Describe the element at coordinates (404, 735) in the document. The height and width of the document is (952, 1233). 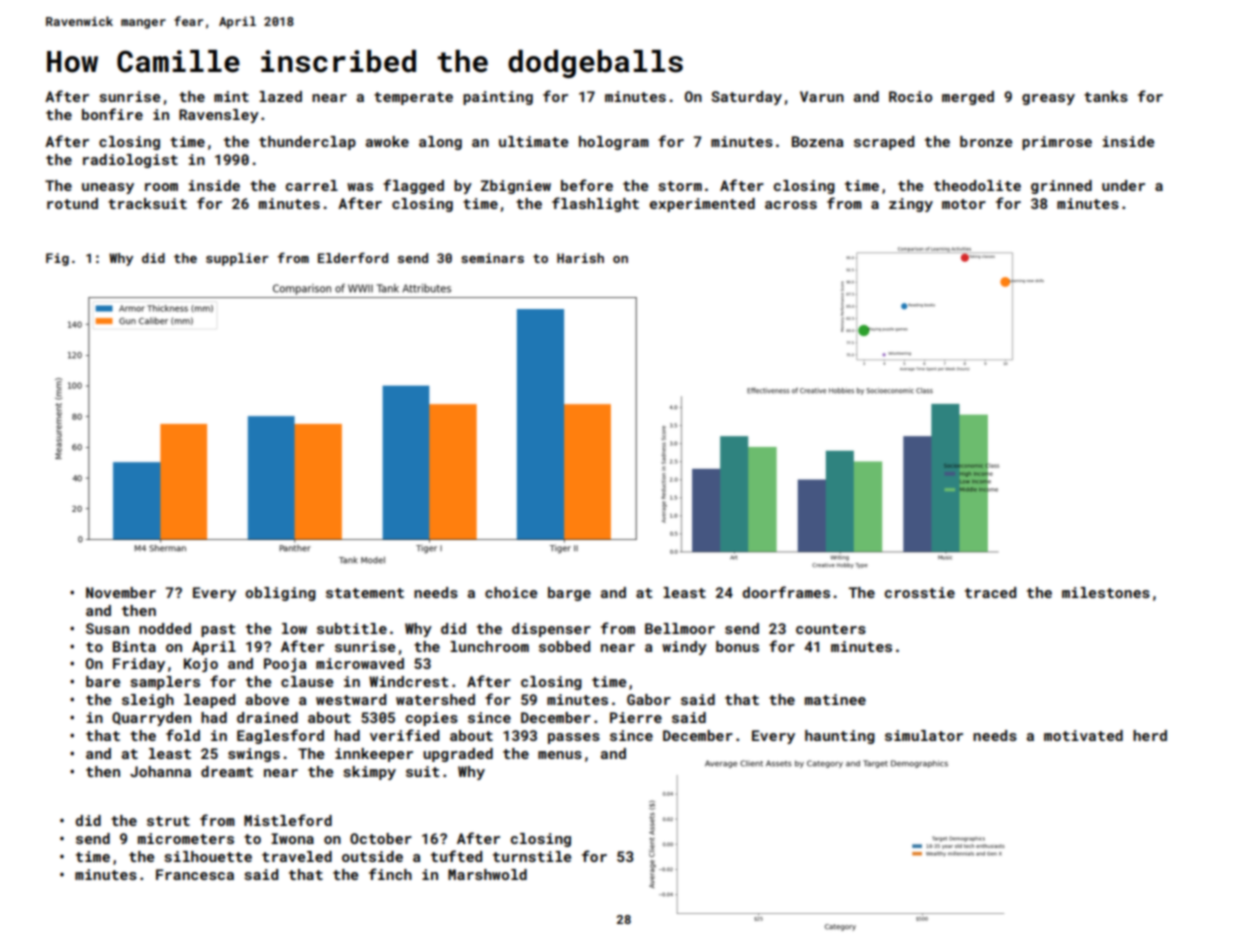
I see `verified` at that location.
